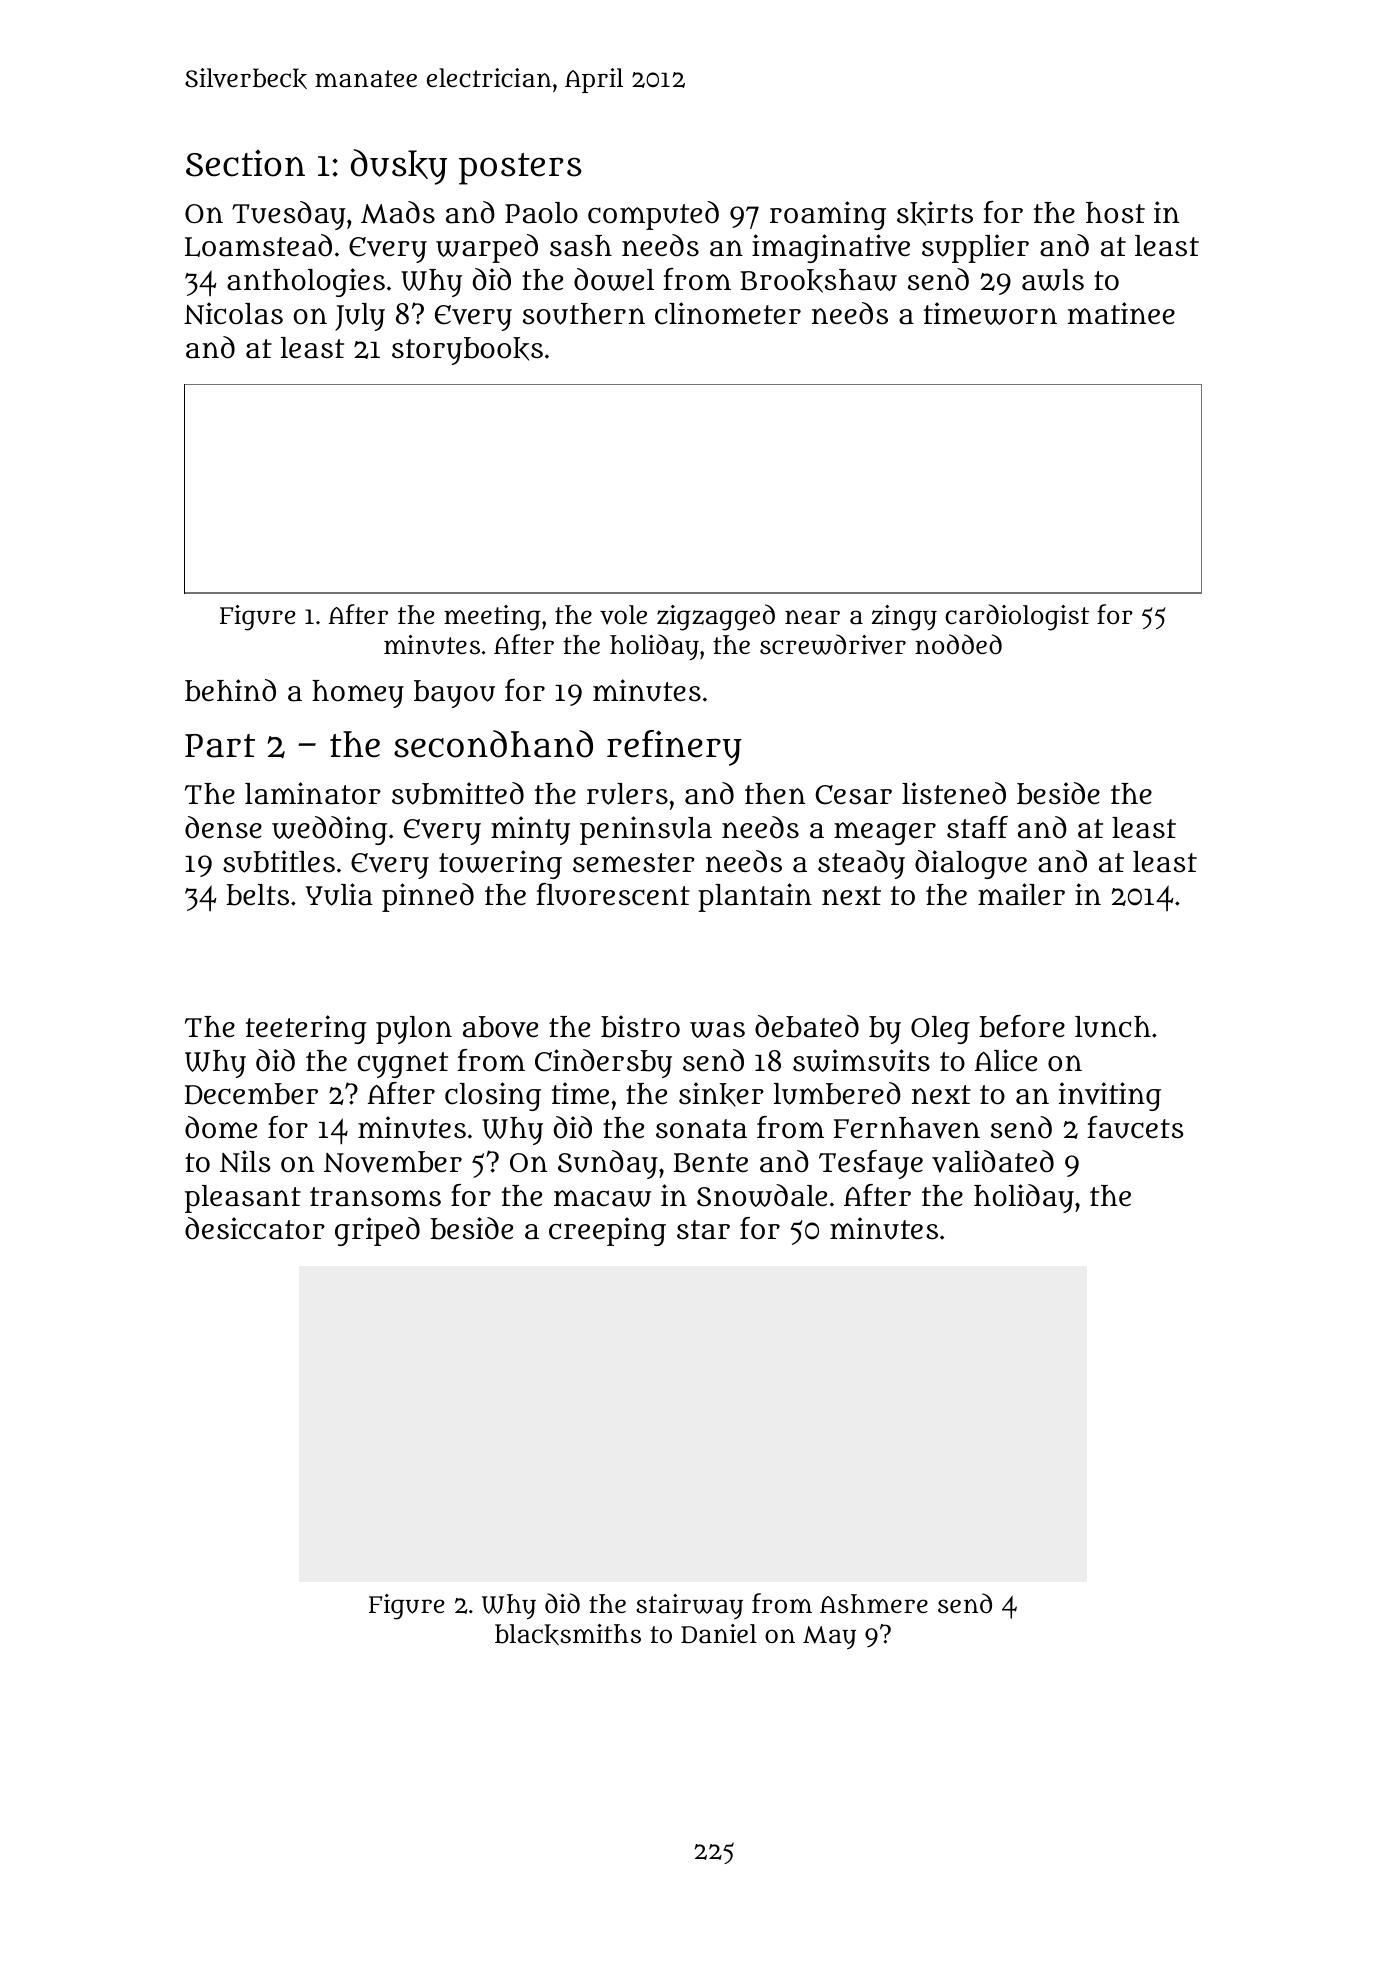 This image has height=1969, width=1386. What do you see at coordinates (623, 615) in the image?
I see `vole` at bounding box center [623, 615].
